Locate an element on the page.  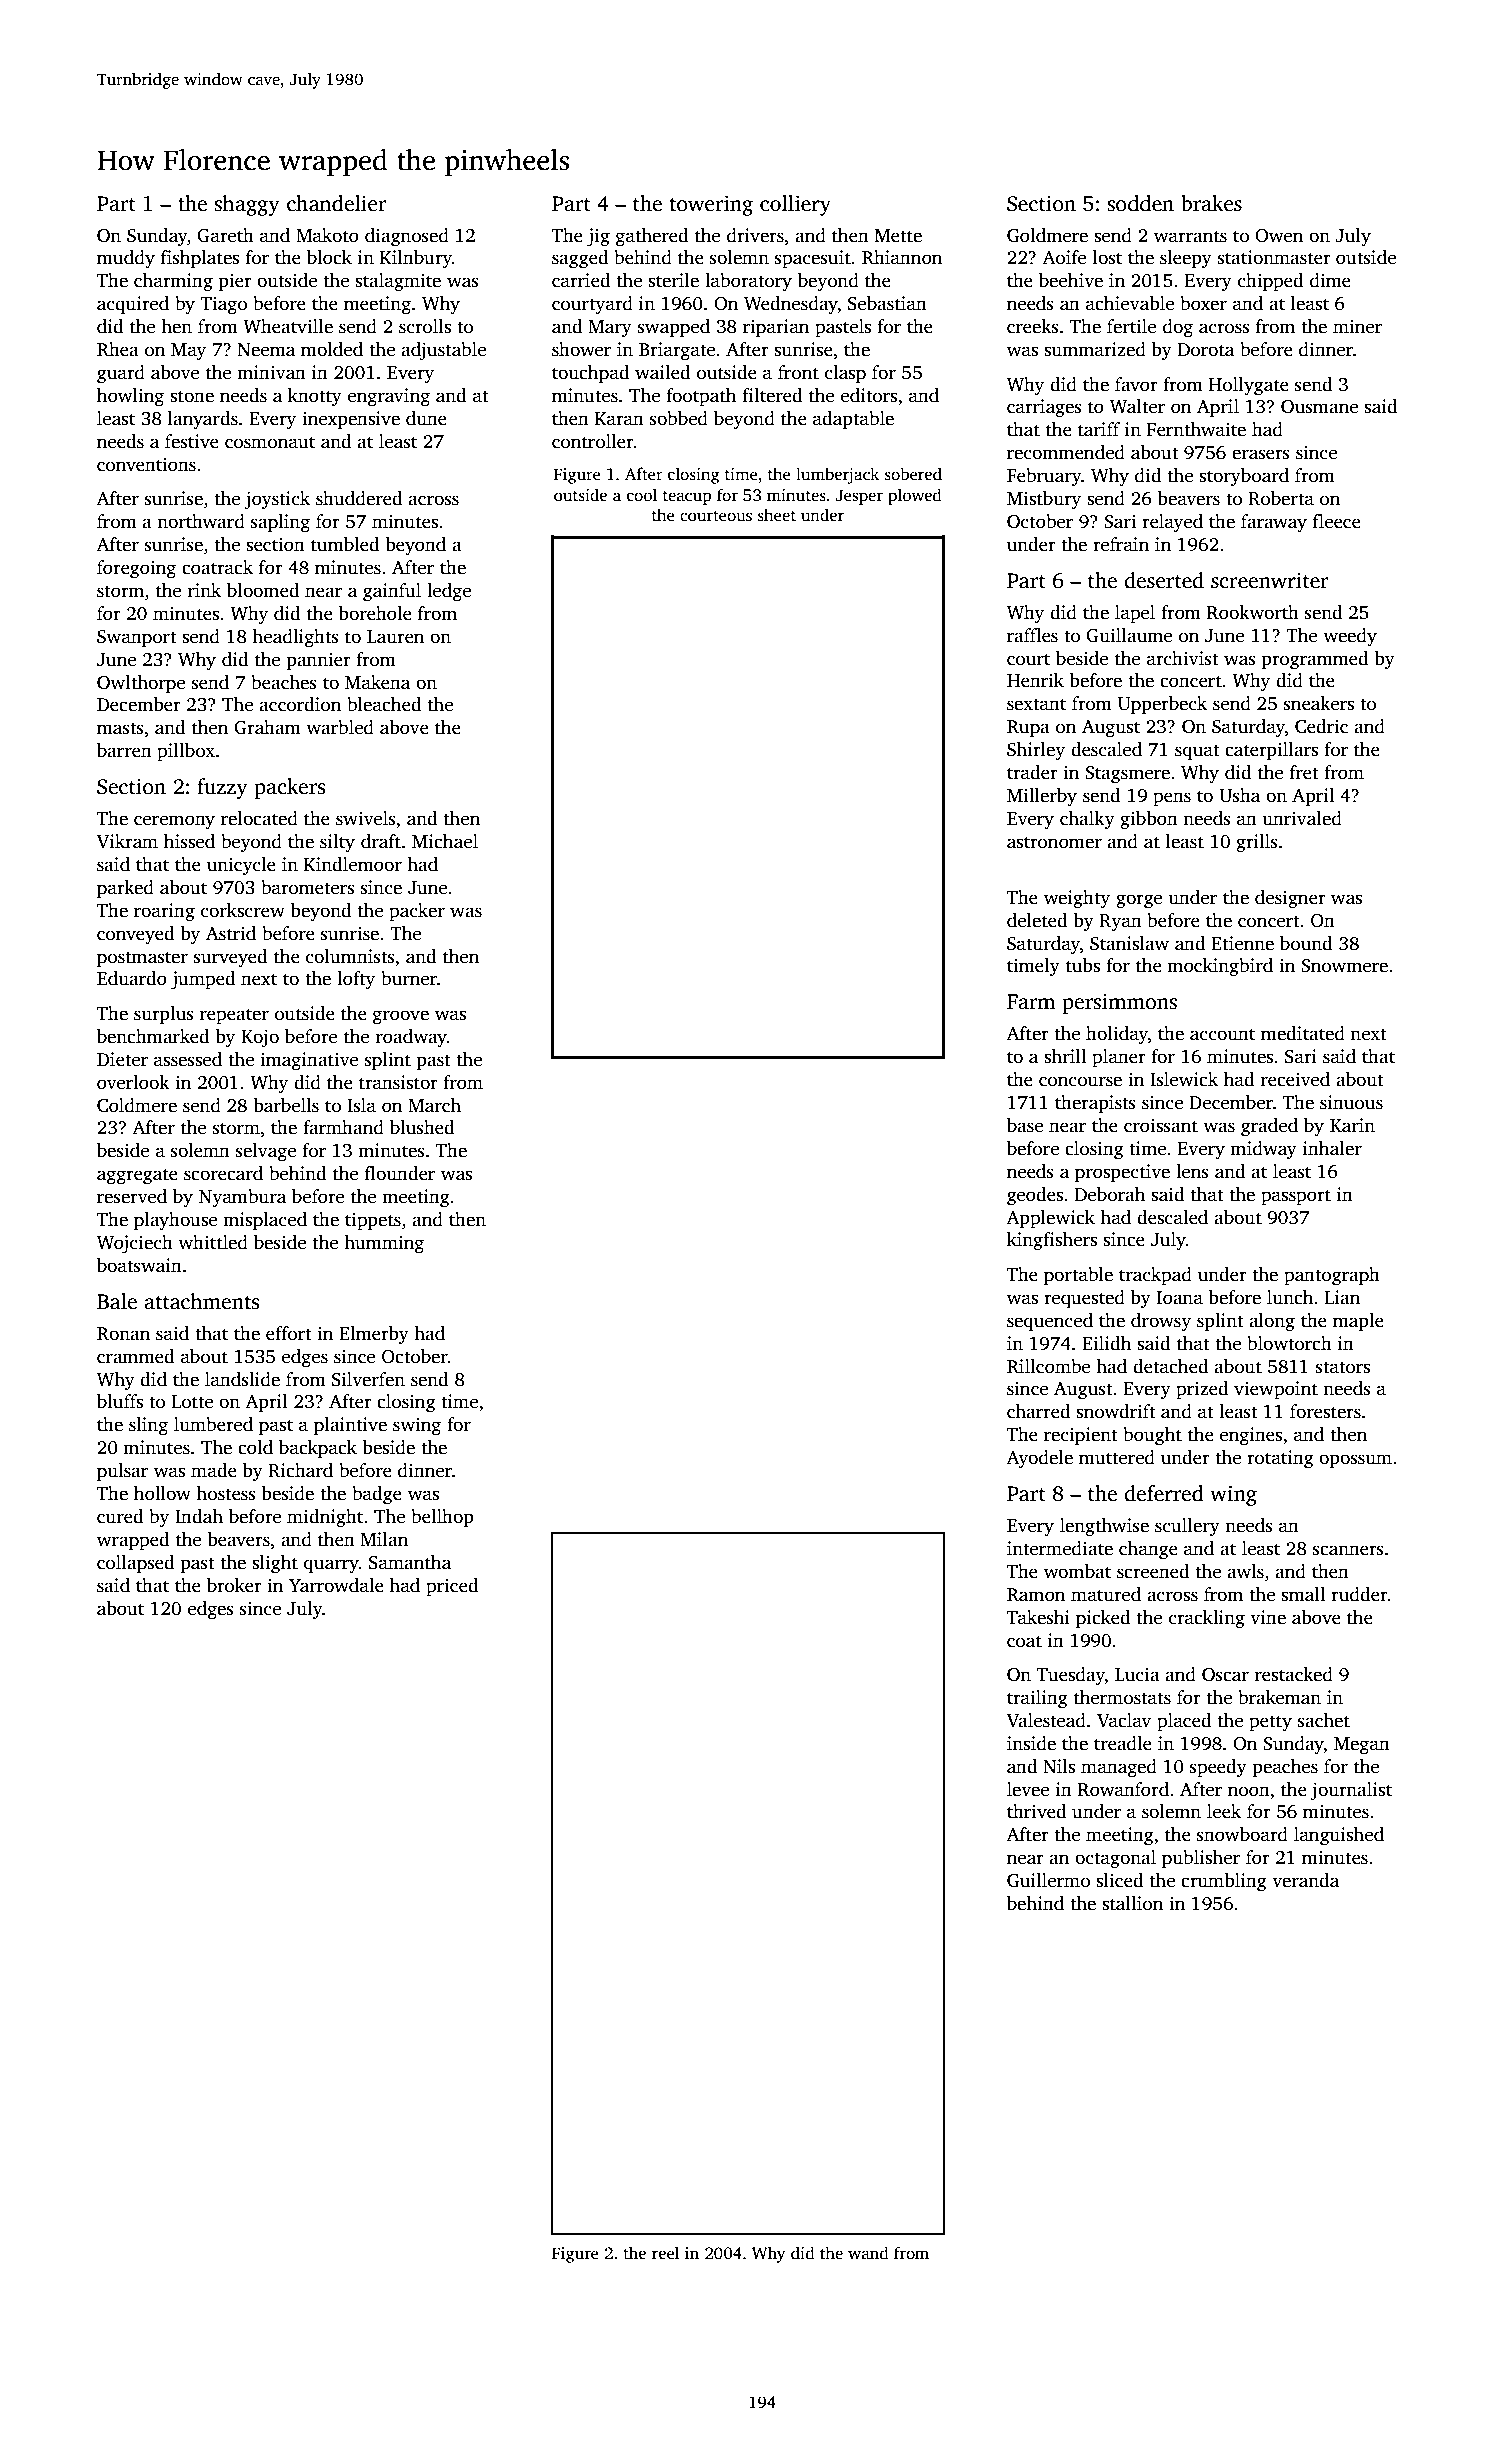
reel is located at coordinates (665, 2253).
